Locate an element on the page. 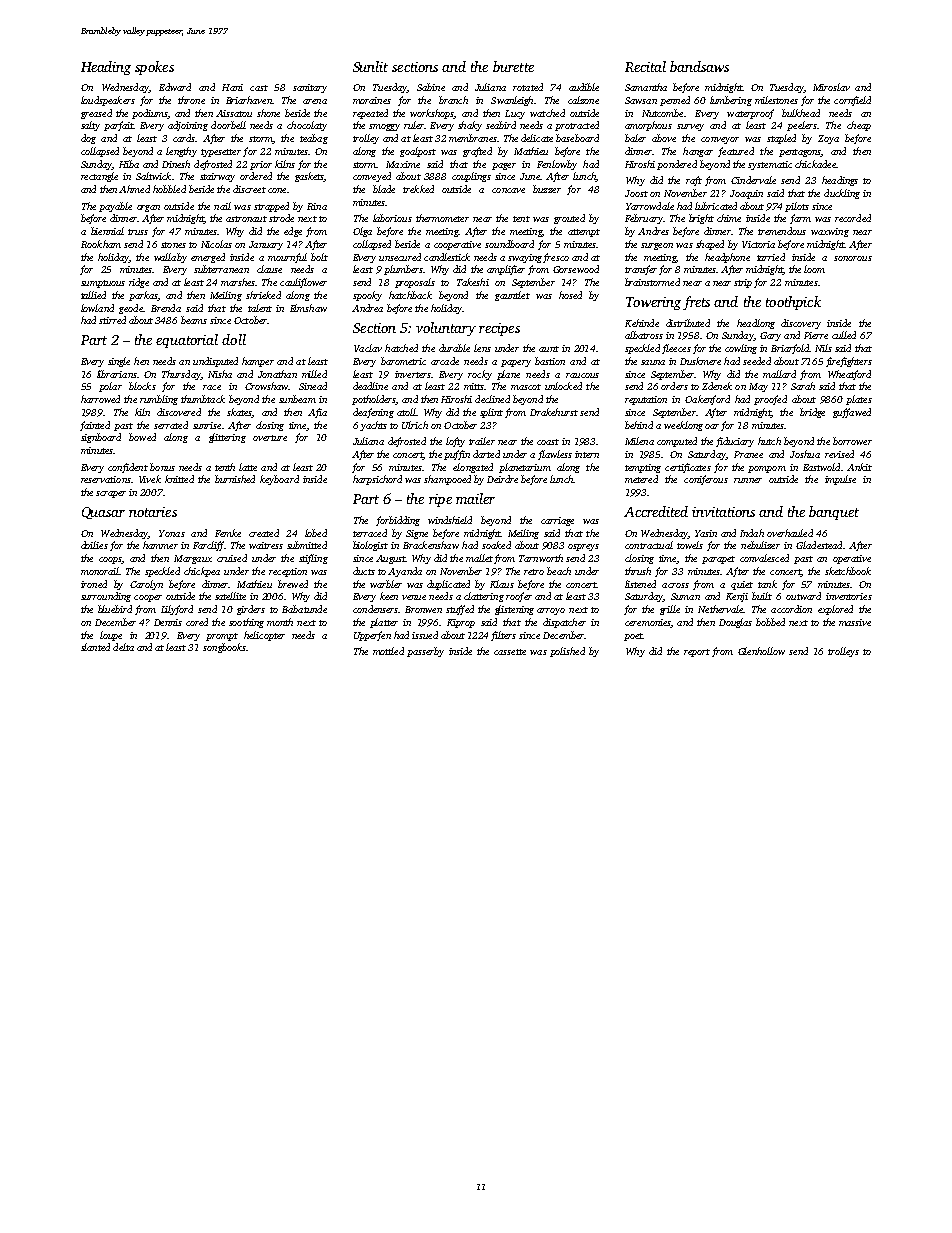 The width and height of the document is (952, 1233). sonorous is located at coordinates (853, 258).
